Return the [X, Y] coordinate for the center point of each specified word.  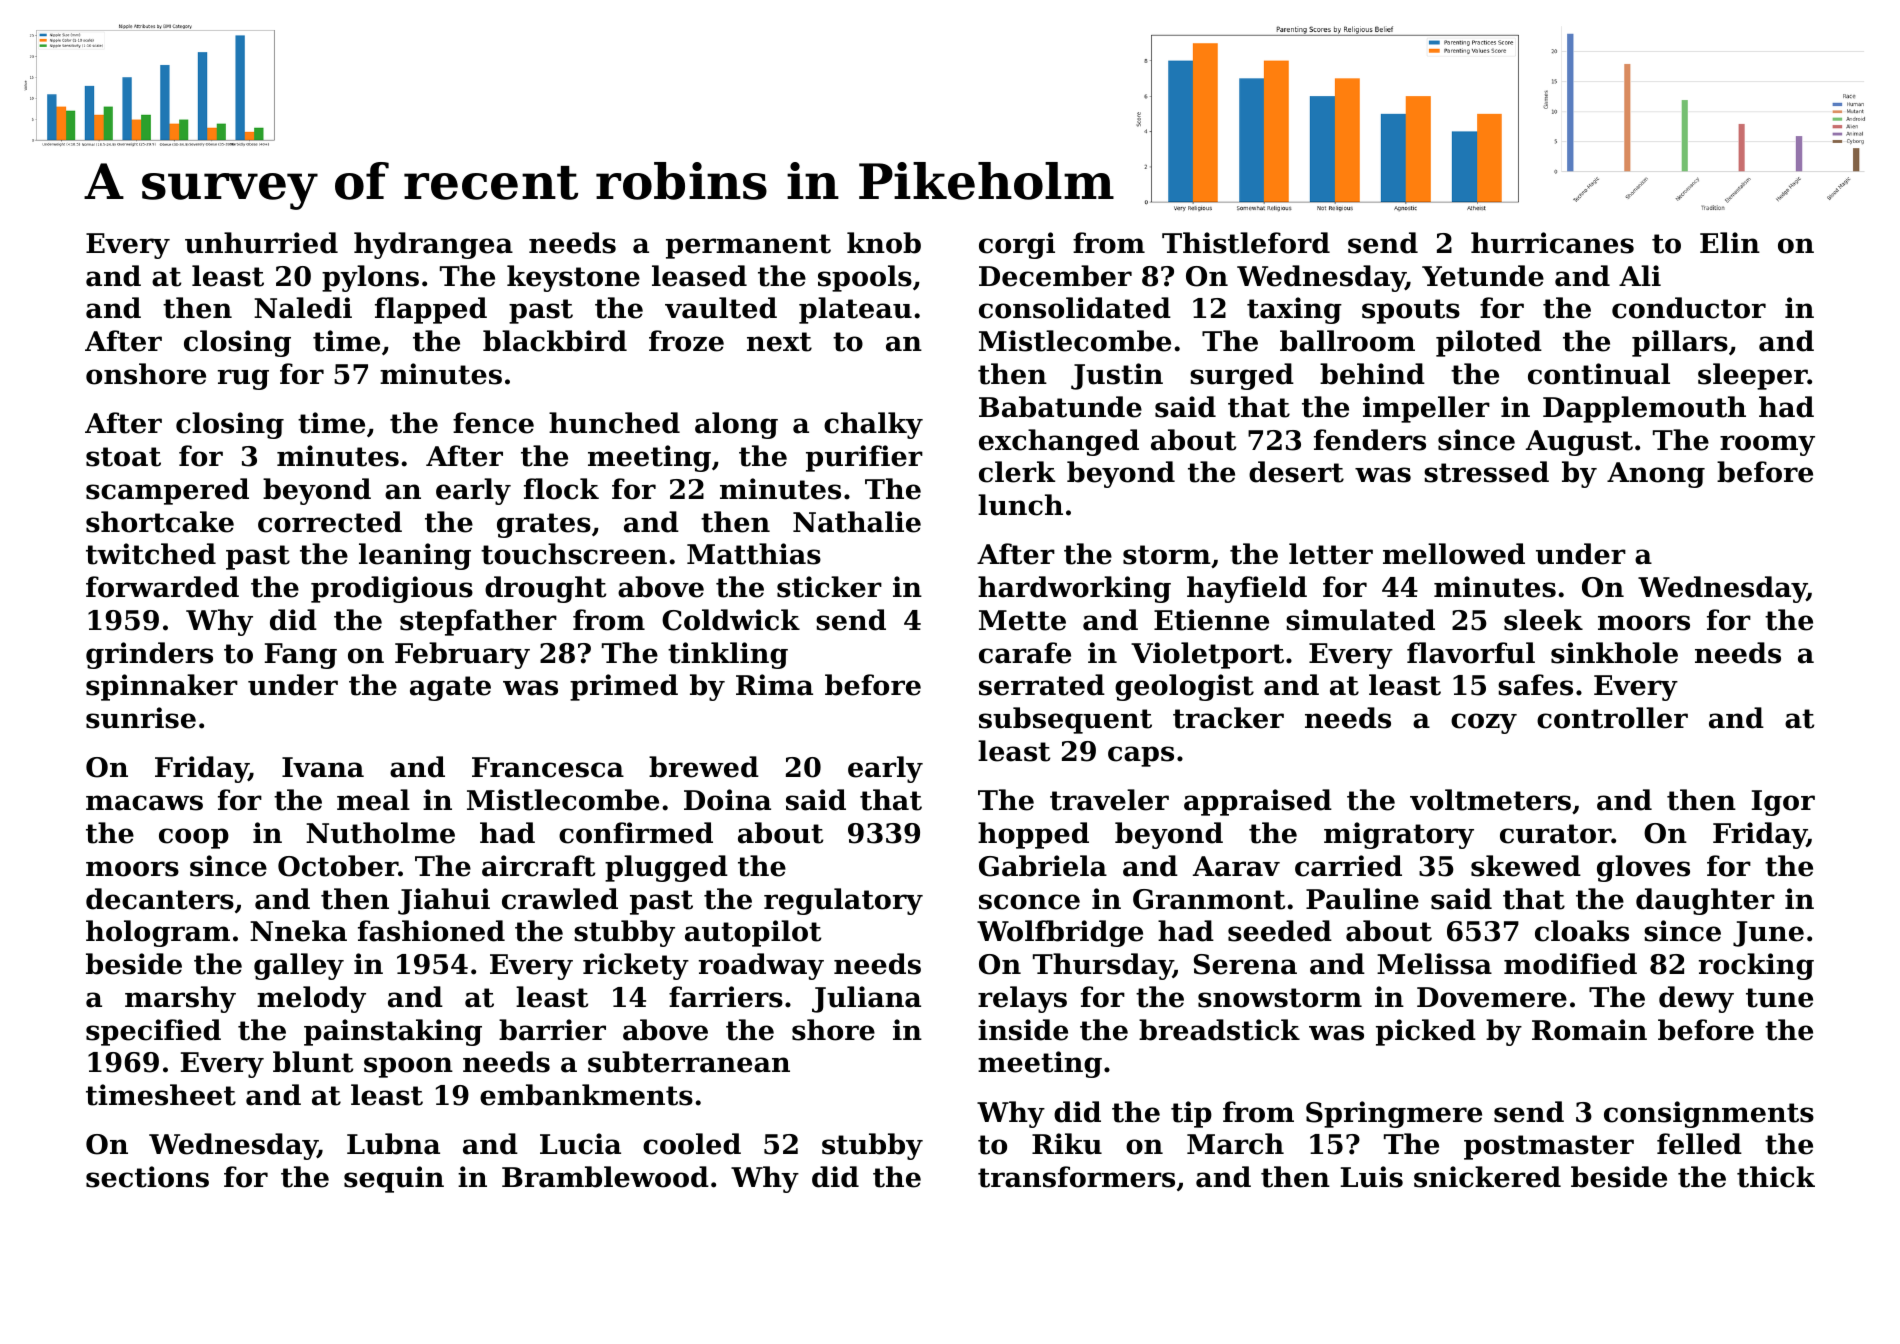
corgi [1017, 245]
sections [147, 1177]
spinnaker [162, 687]
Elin [1730, 242]
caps [1141, 756]
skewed [1526, 866]
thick [1776, 1177]
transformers [1076, 1177]
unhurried [261, 243]
